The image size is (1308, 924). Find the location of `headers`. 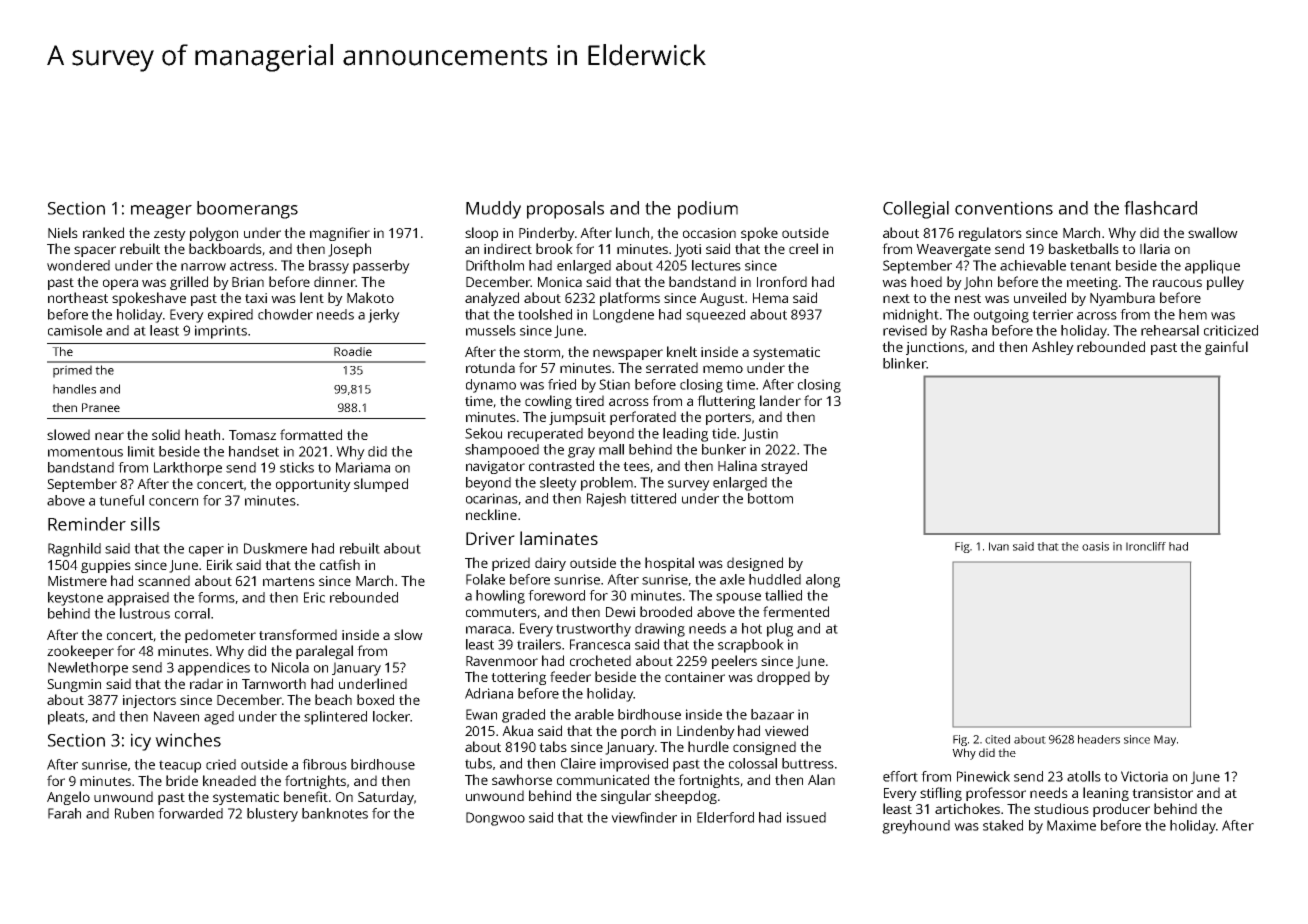

headers is located at coordinates (1099, 739).
